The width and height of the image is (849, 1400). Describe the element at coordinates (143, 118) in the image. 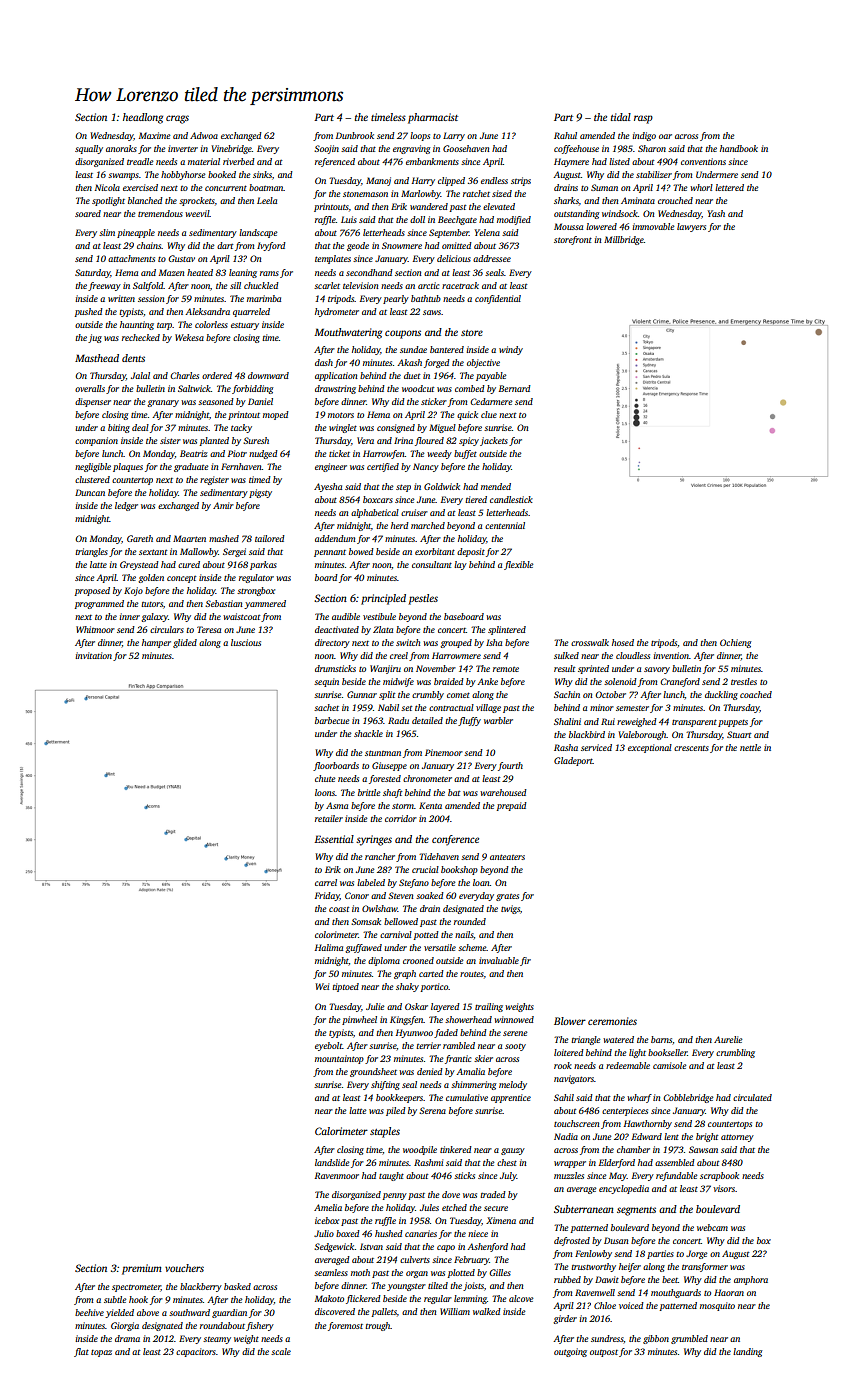

I see `headlong` at that location.
